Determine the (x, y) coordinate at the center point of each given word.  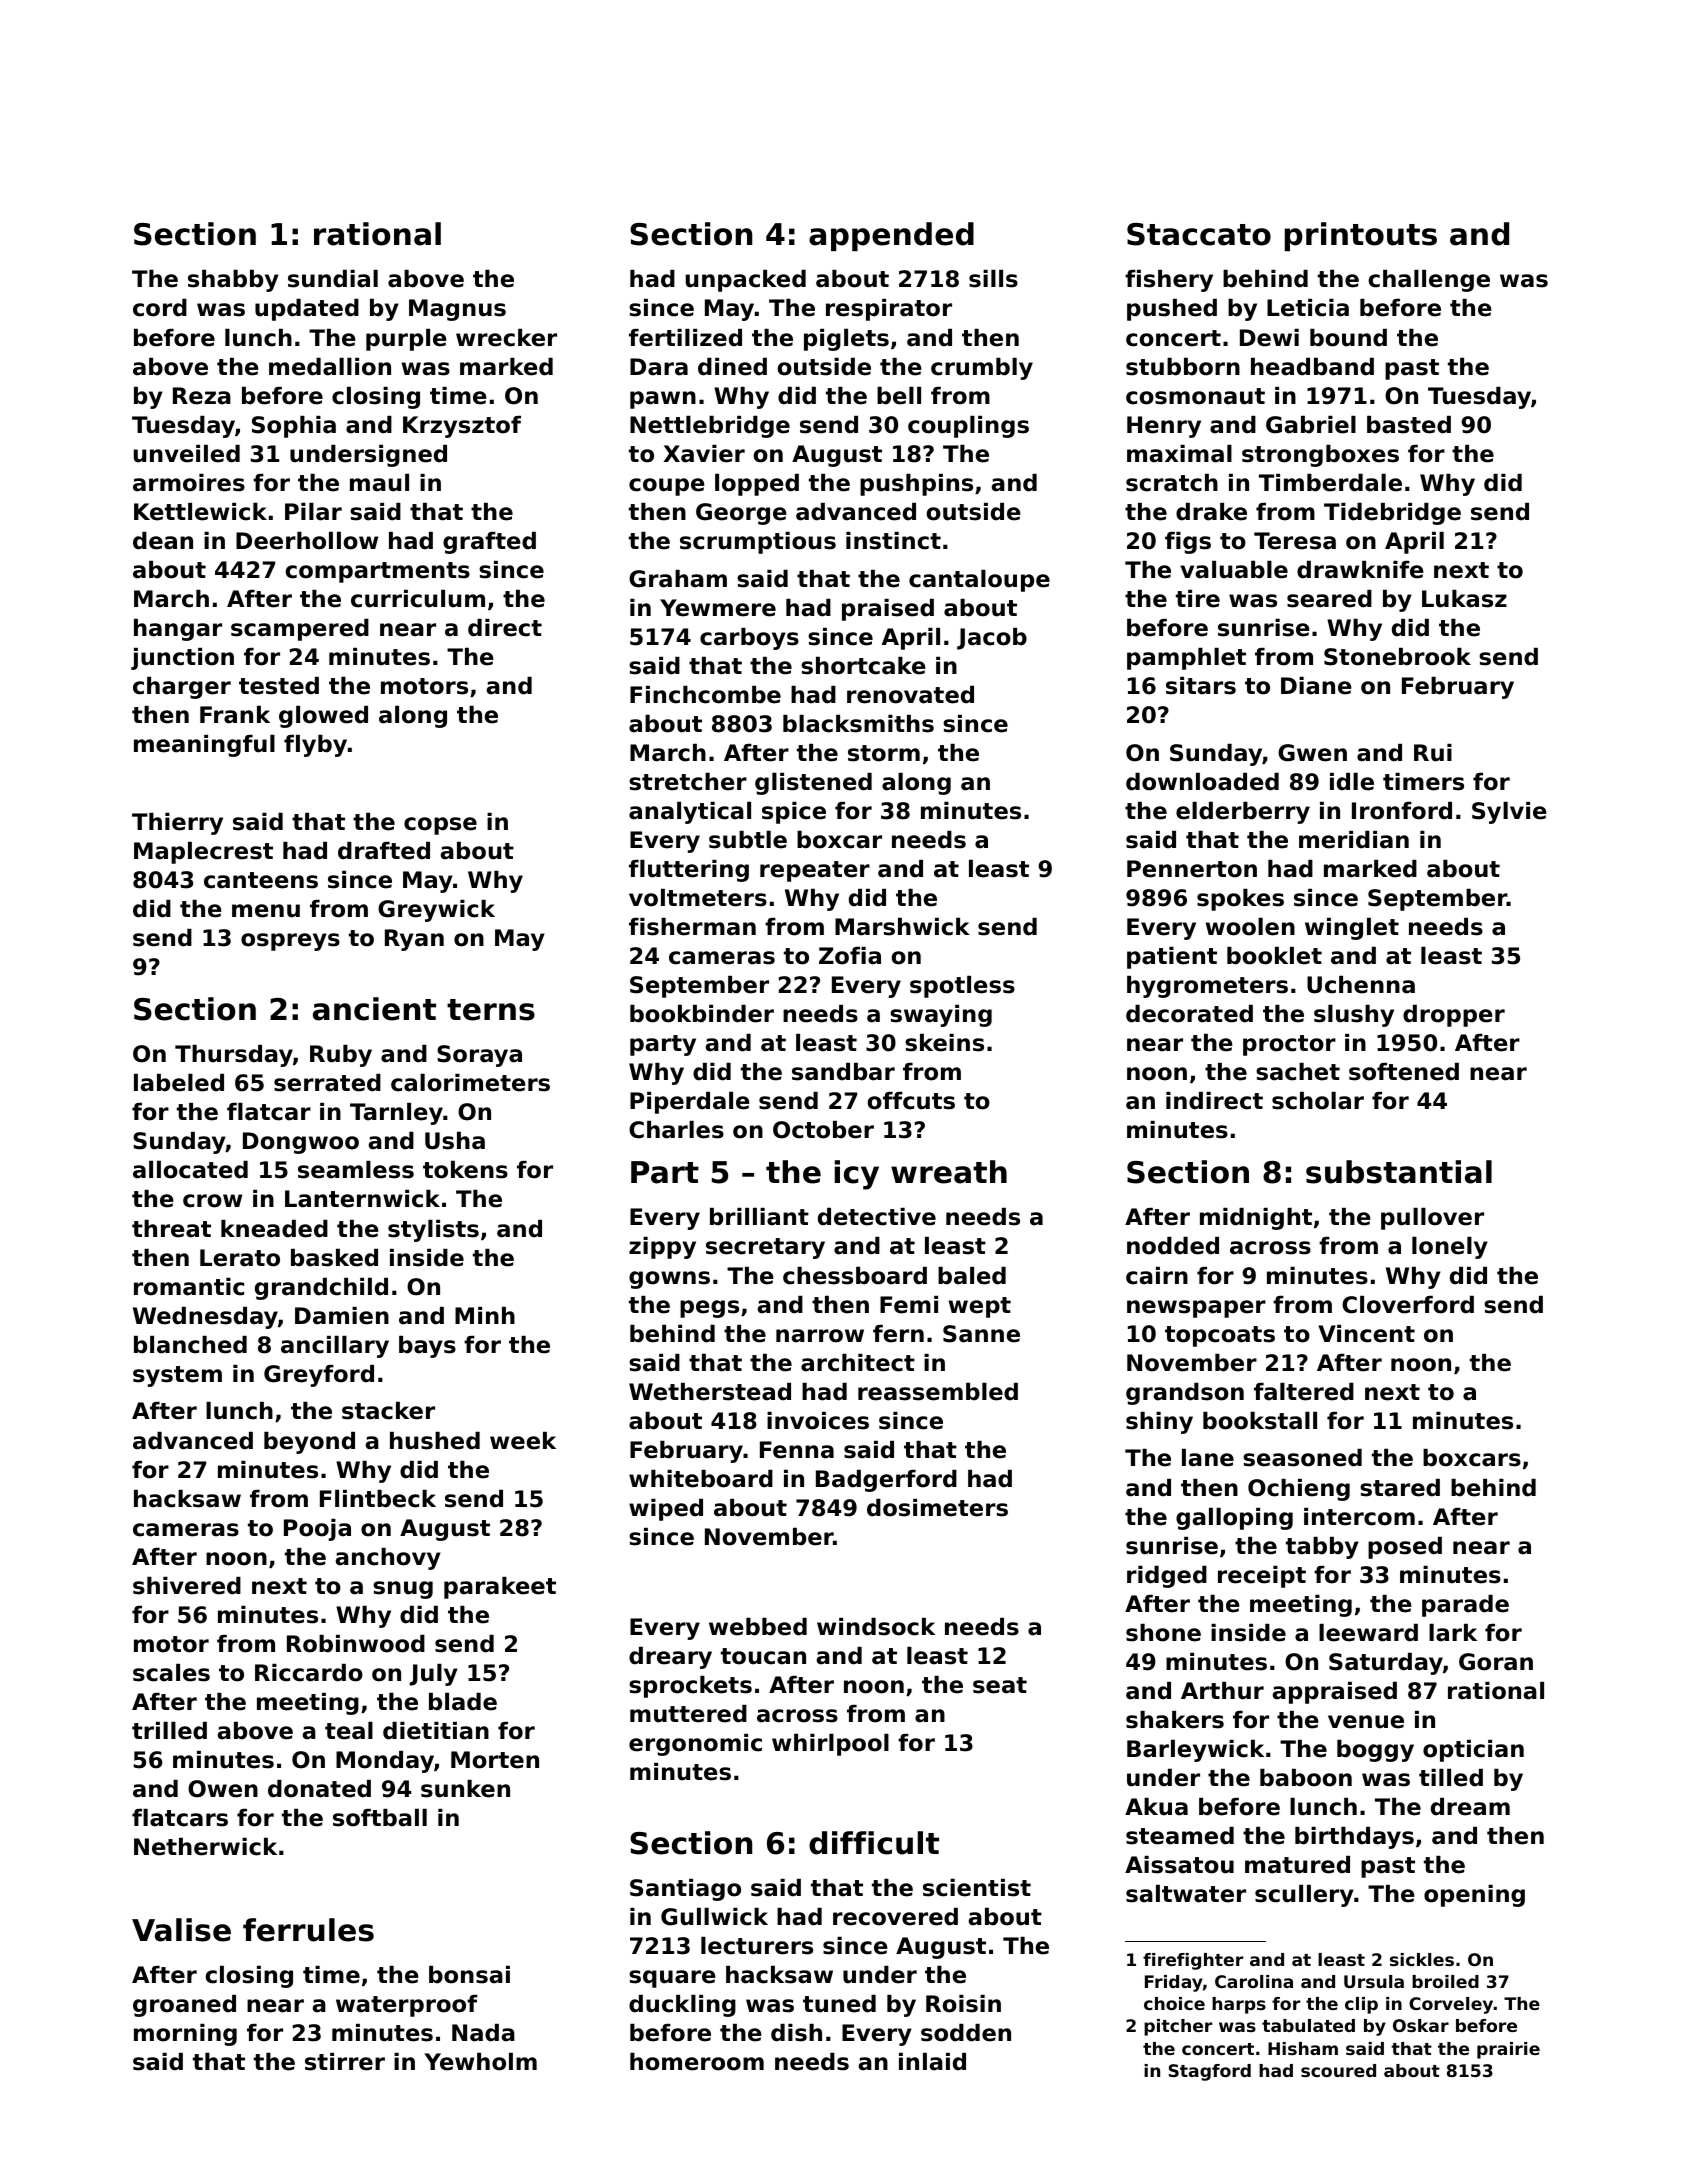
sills (993, 279)
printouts (1361, 236)
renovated (910, 695)
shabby (233, 281)
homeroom (697, 2062)
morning (185, 2035)
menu (266, 911)
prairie (1508, 2050)
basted (1409, 425)
